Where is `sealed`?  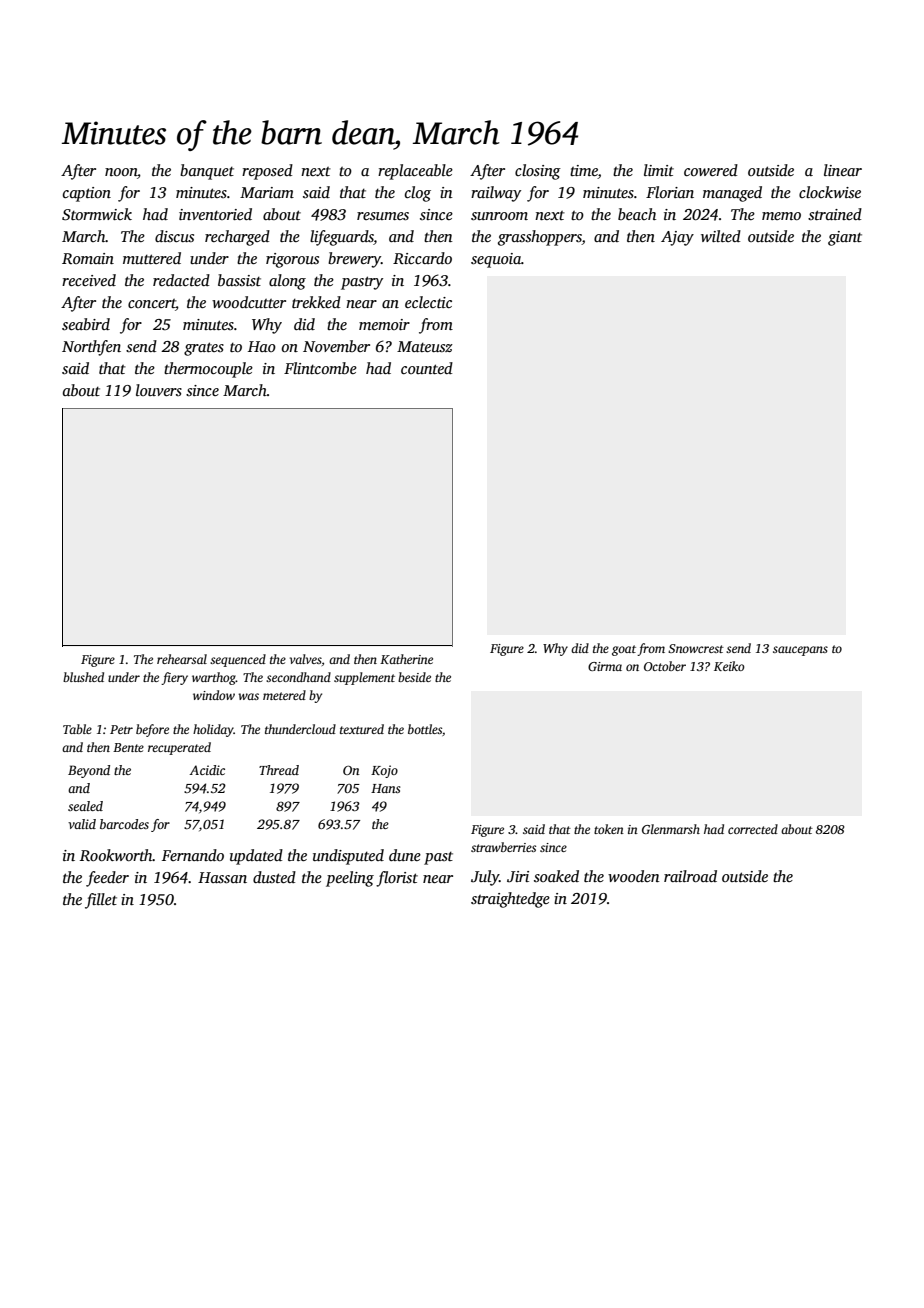
sealed is located at coordinates (85, 806).
